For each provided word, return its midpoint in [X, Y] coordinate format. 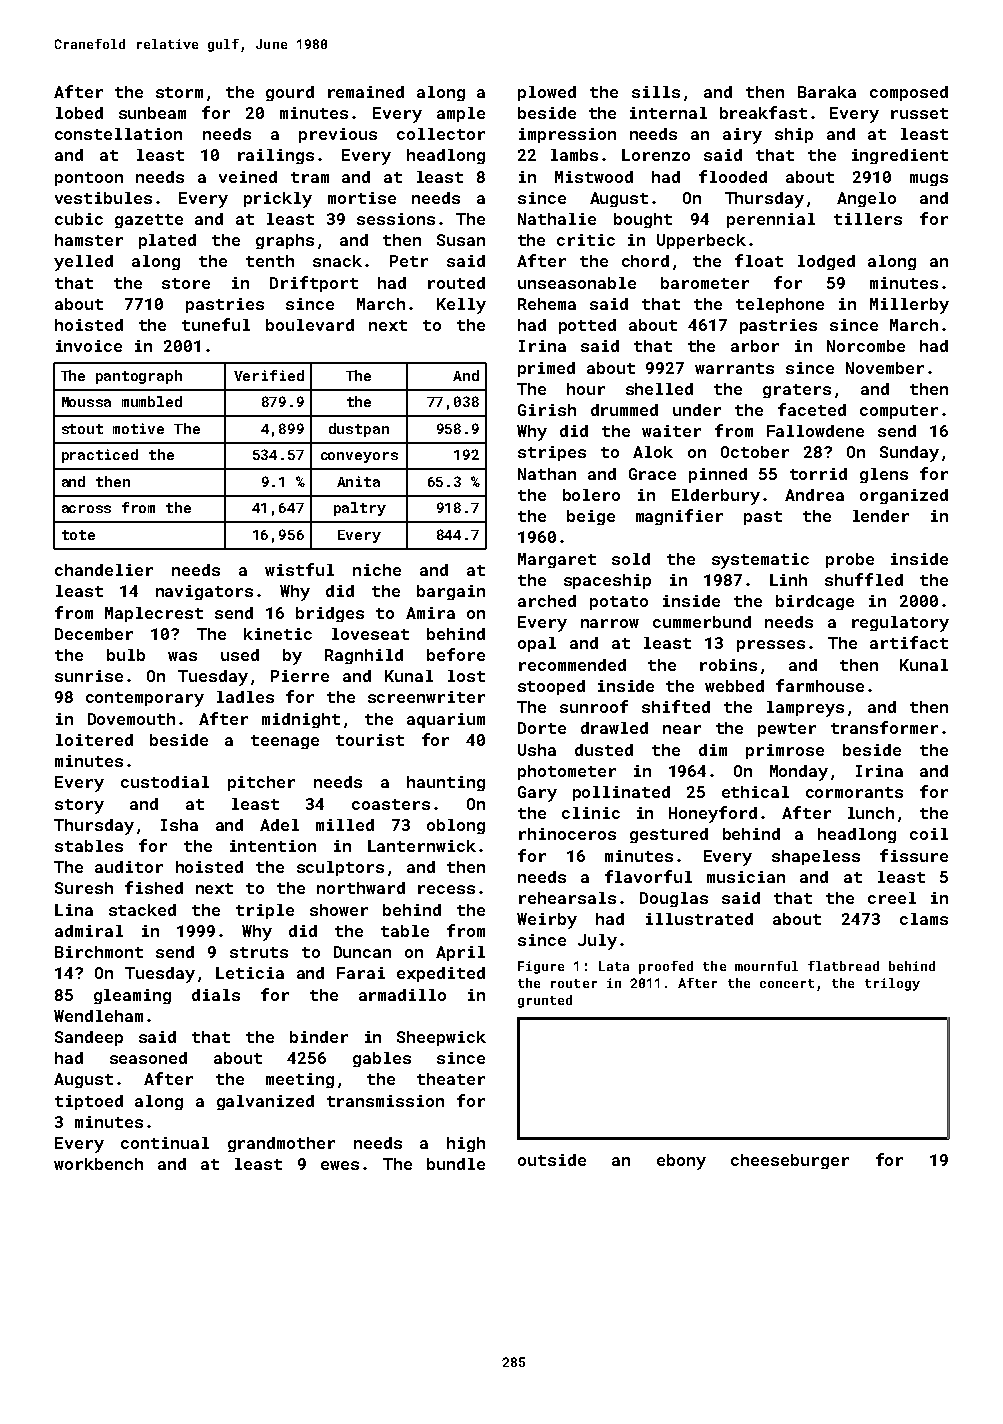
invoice [89, 346]
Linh [788, 580]
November [885, 368]
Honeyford [713, 814]
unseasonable [577, 283]
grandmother [281, 1144]
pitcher [261, 783]
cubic [79, 219]
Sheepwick [441, 1038]
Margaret [557, 560]
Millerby [909, 306]
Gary [537, 794]
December [94, 634]
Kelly [461, 306]
